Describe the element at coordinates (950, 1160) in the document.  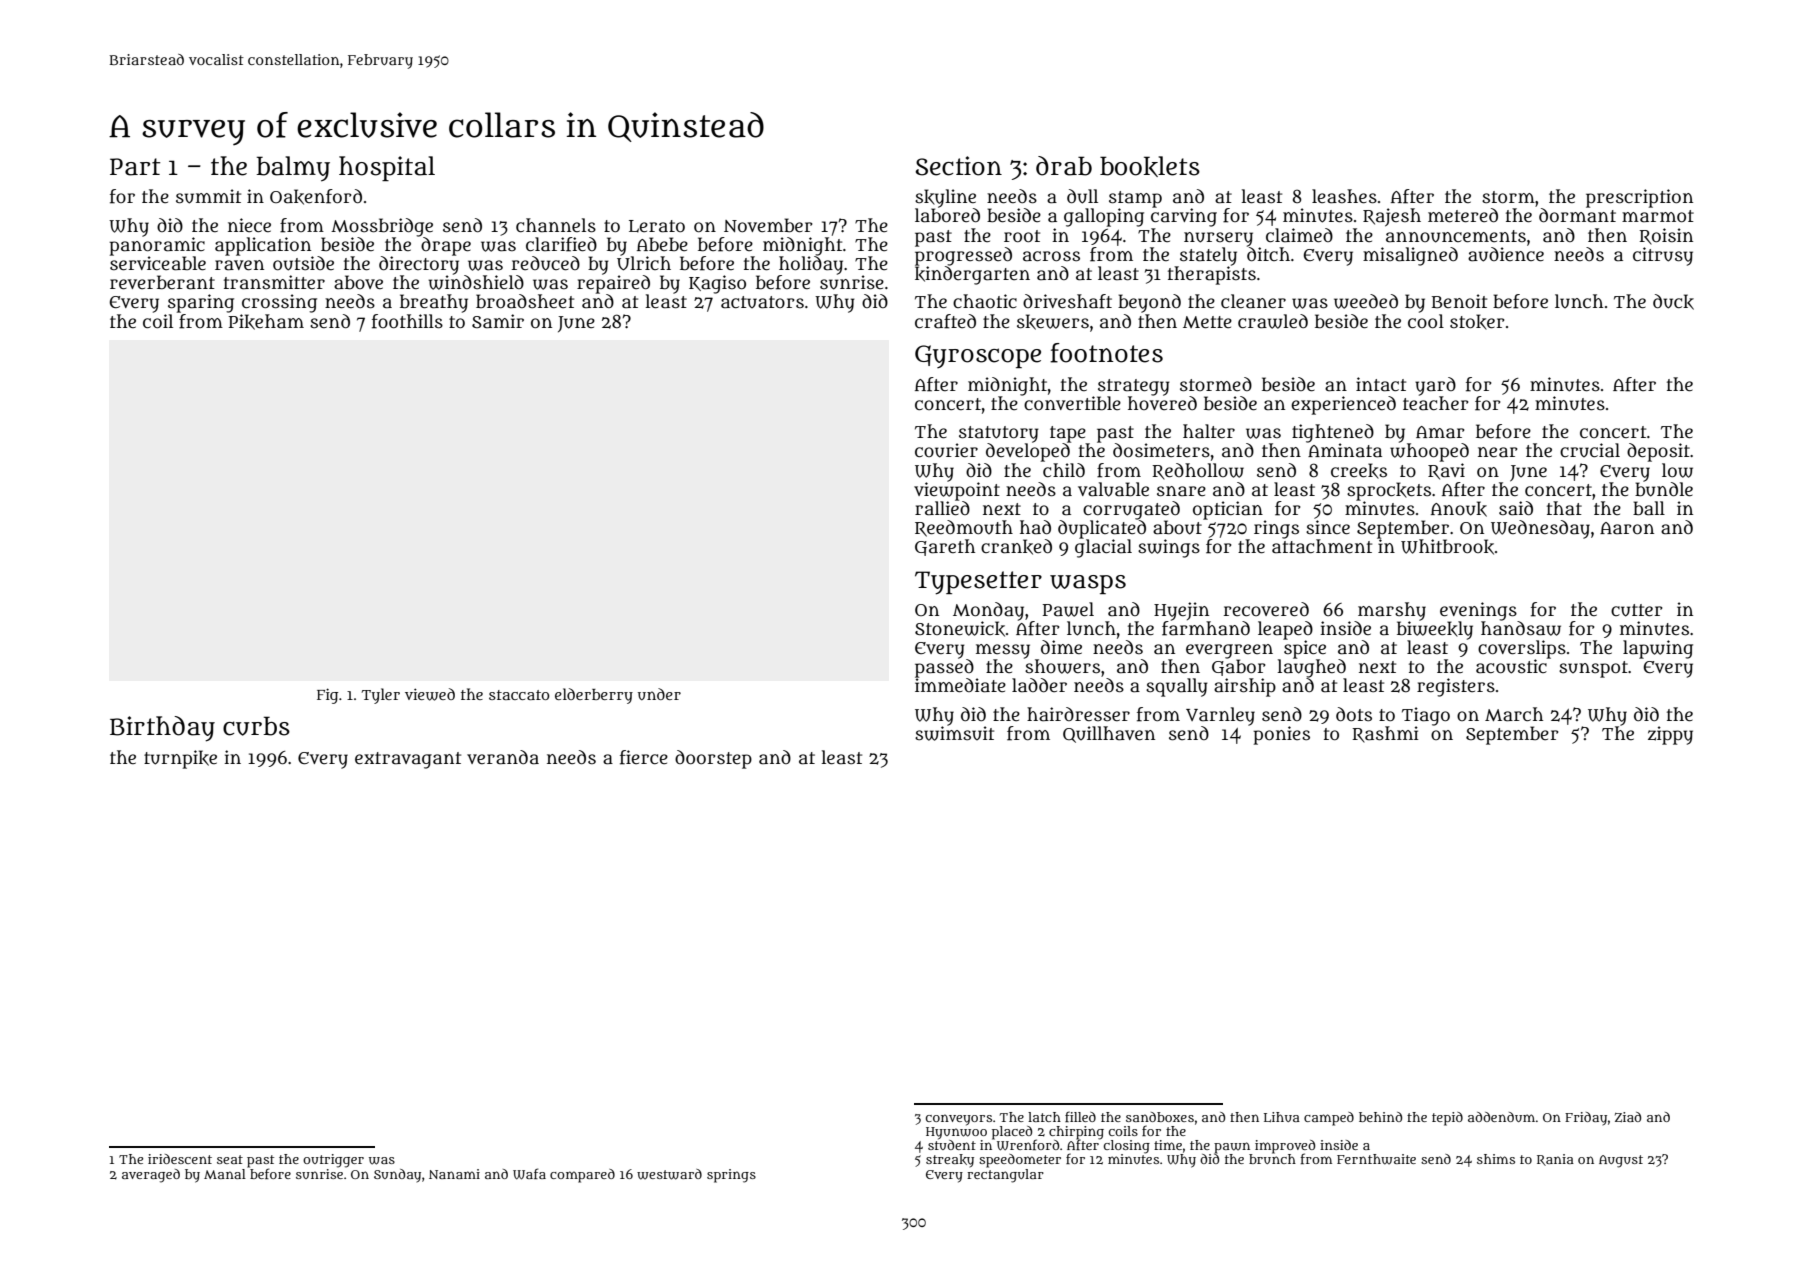
I see `streaky` at that location.
